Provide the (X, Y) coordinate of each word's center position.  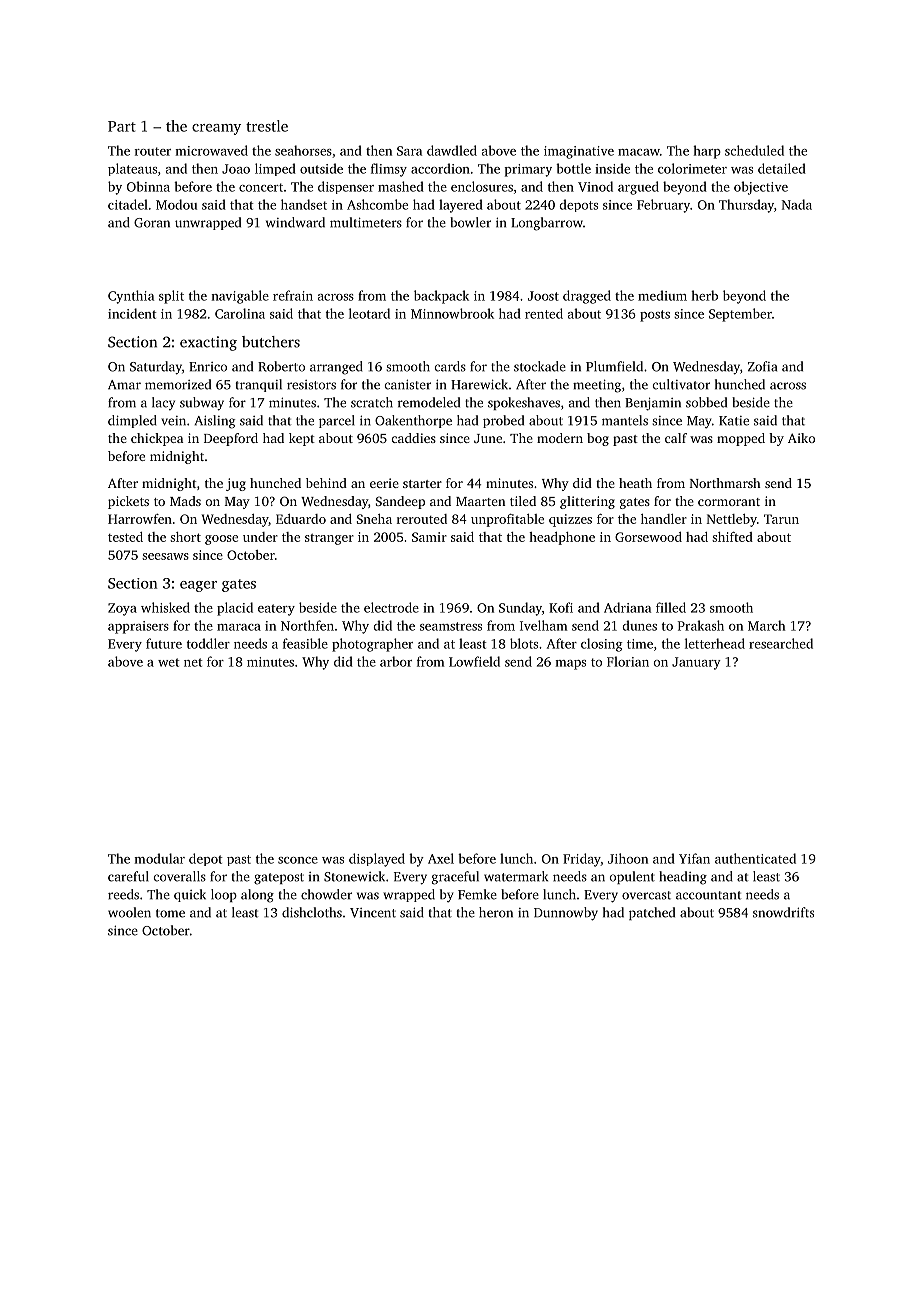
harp (707, 152)
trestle (267, 126)
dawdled (452, 150)
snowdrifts (783, 912)
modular (160, 858)
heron (496, 912)
